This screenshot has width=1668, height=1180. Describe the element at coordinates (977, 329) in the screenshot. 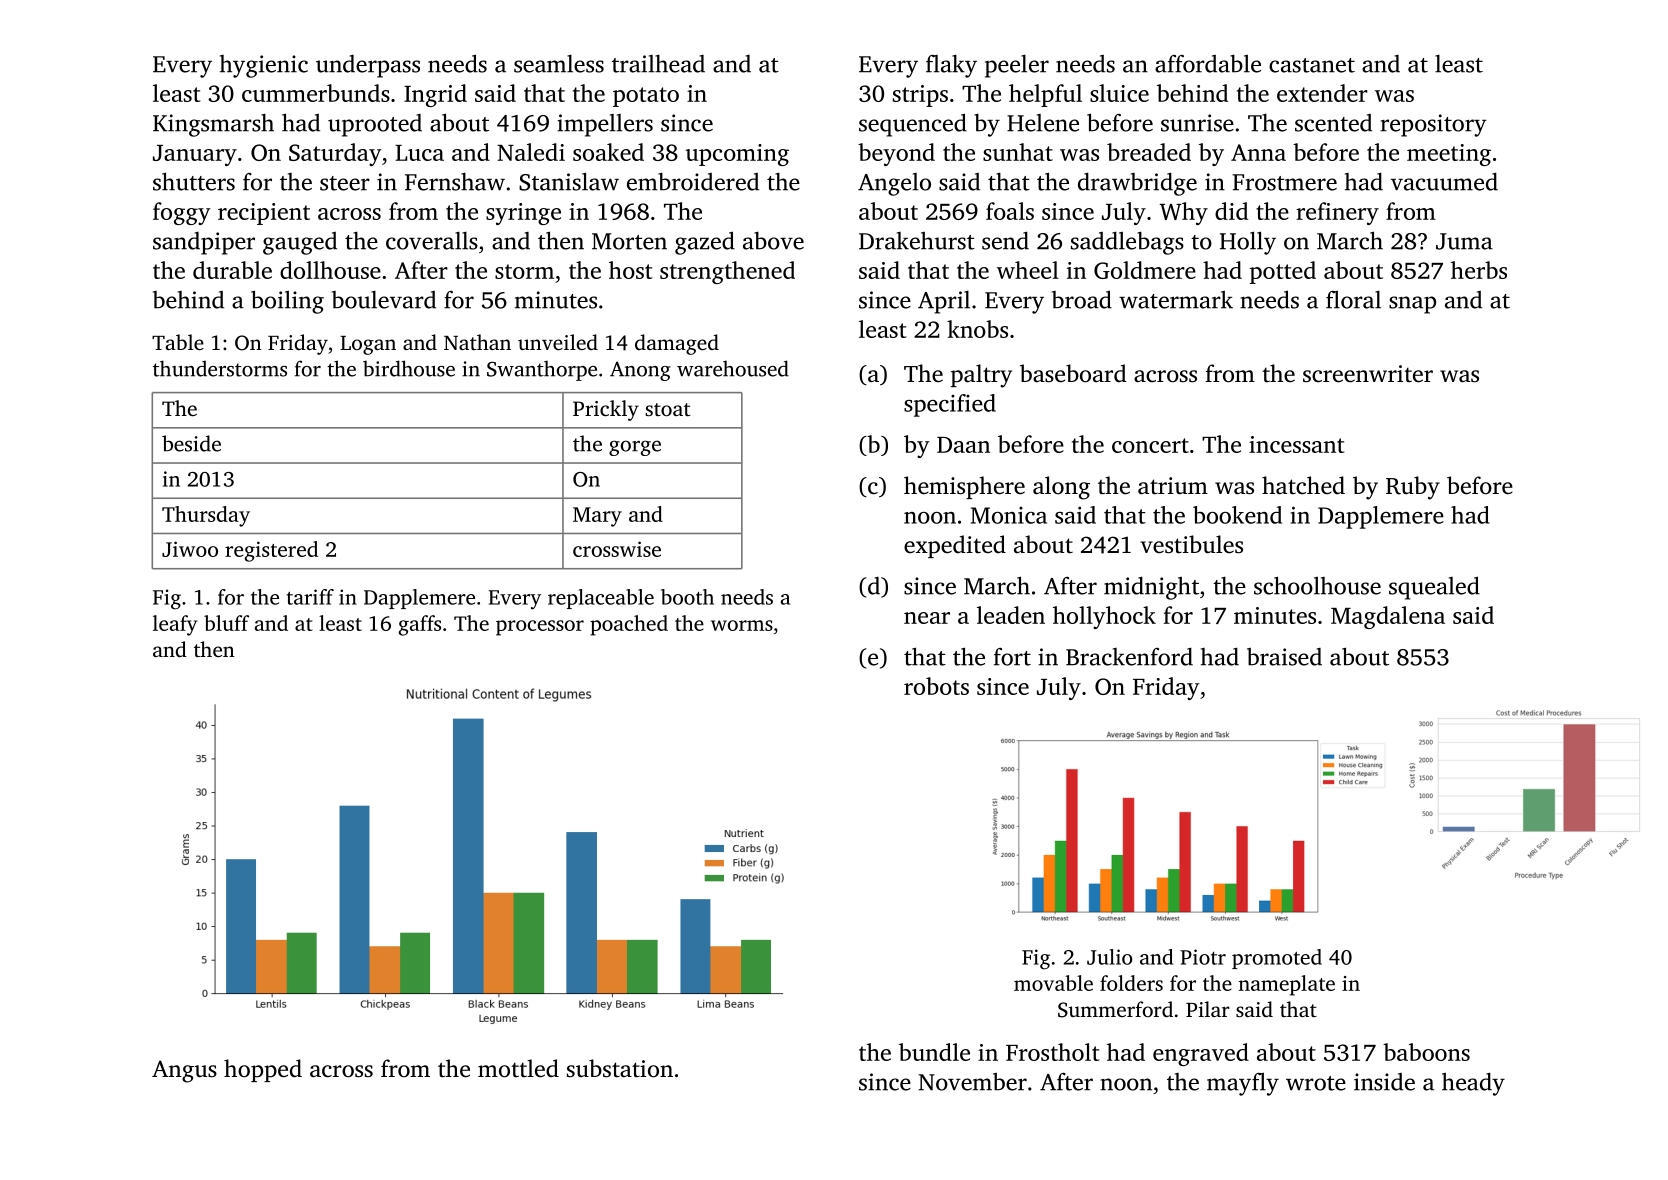

I see `knobs` at that location.
